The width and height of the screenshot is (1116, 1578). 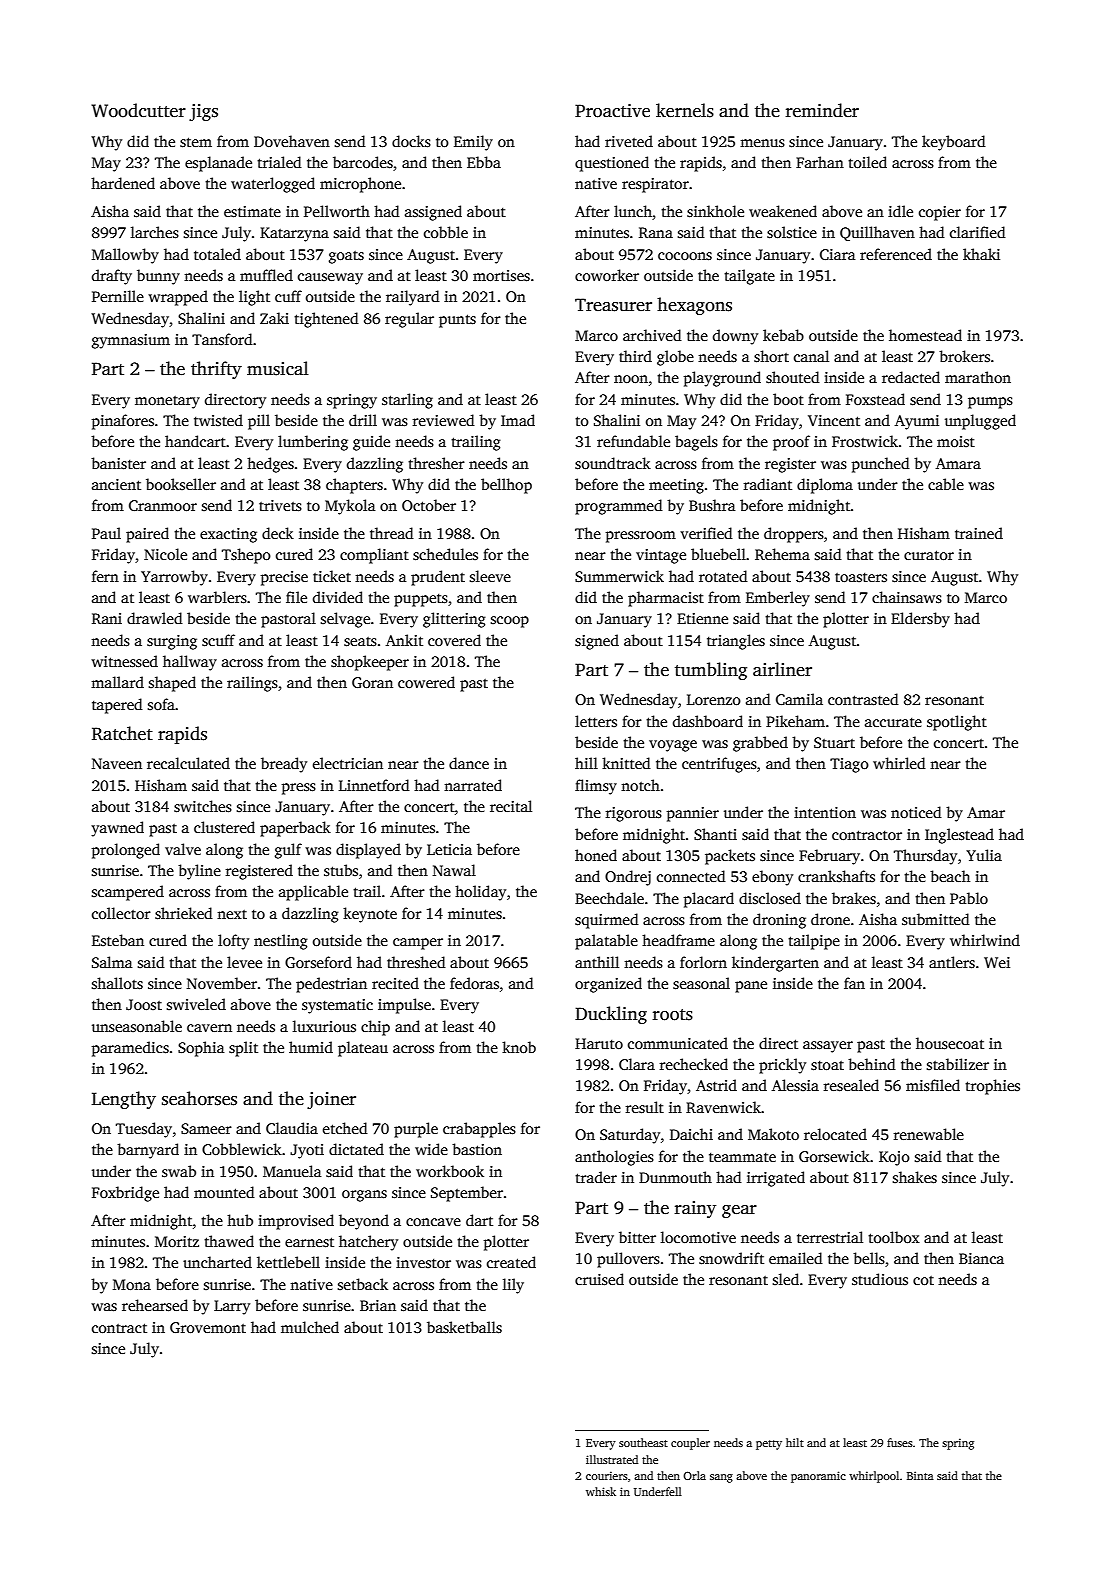 I want to click on improvised, so click(x=296, y=1222).
